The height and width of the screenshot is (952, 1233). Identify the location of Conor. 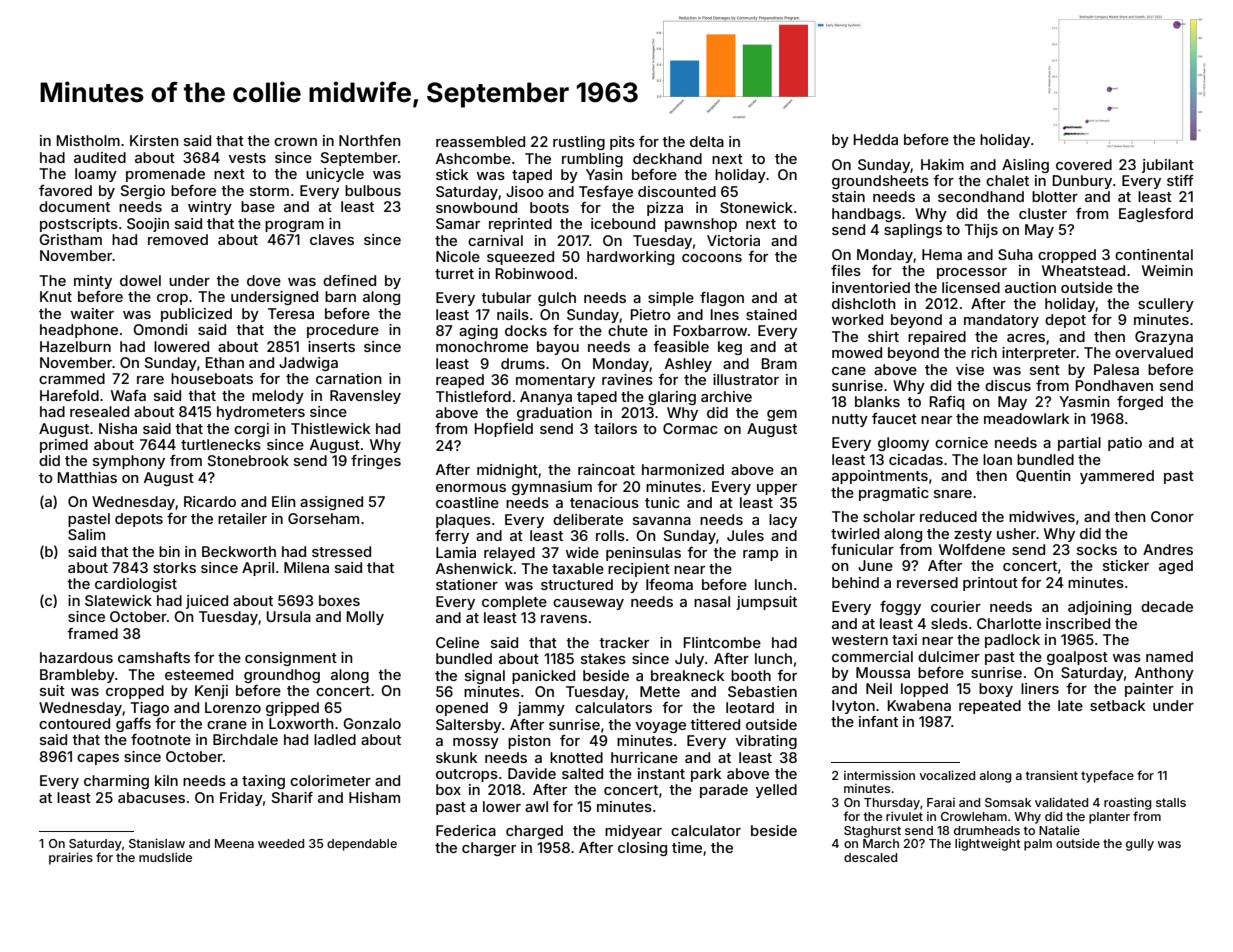
(1172, 516).
